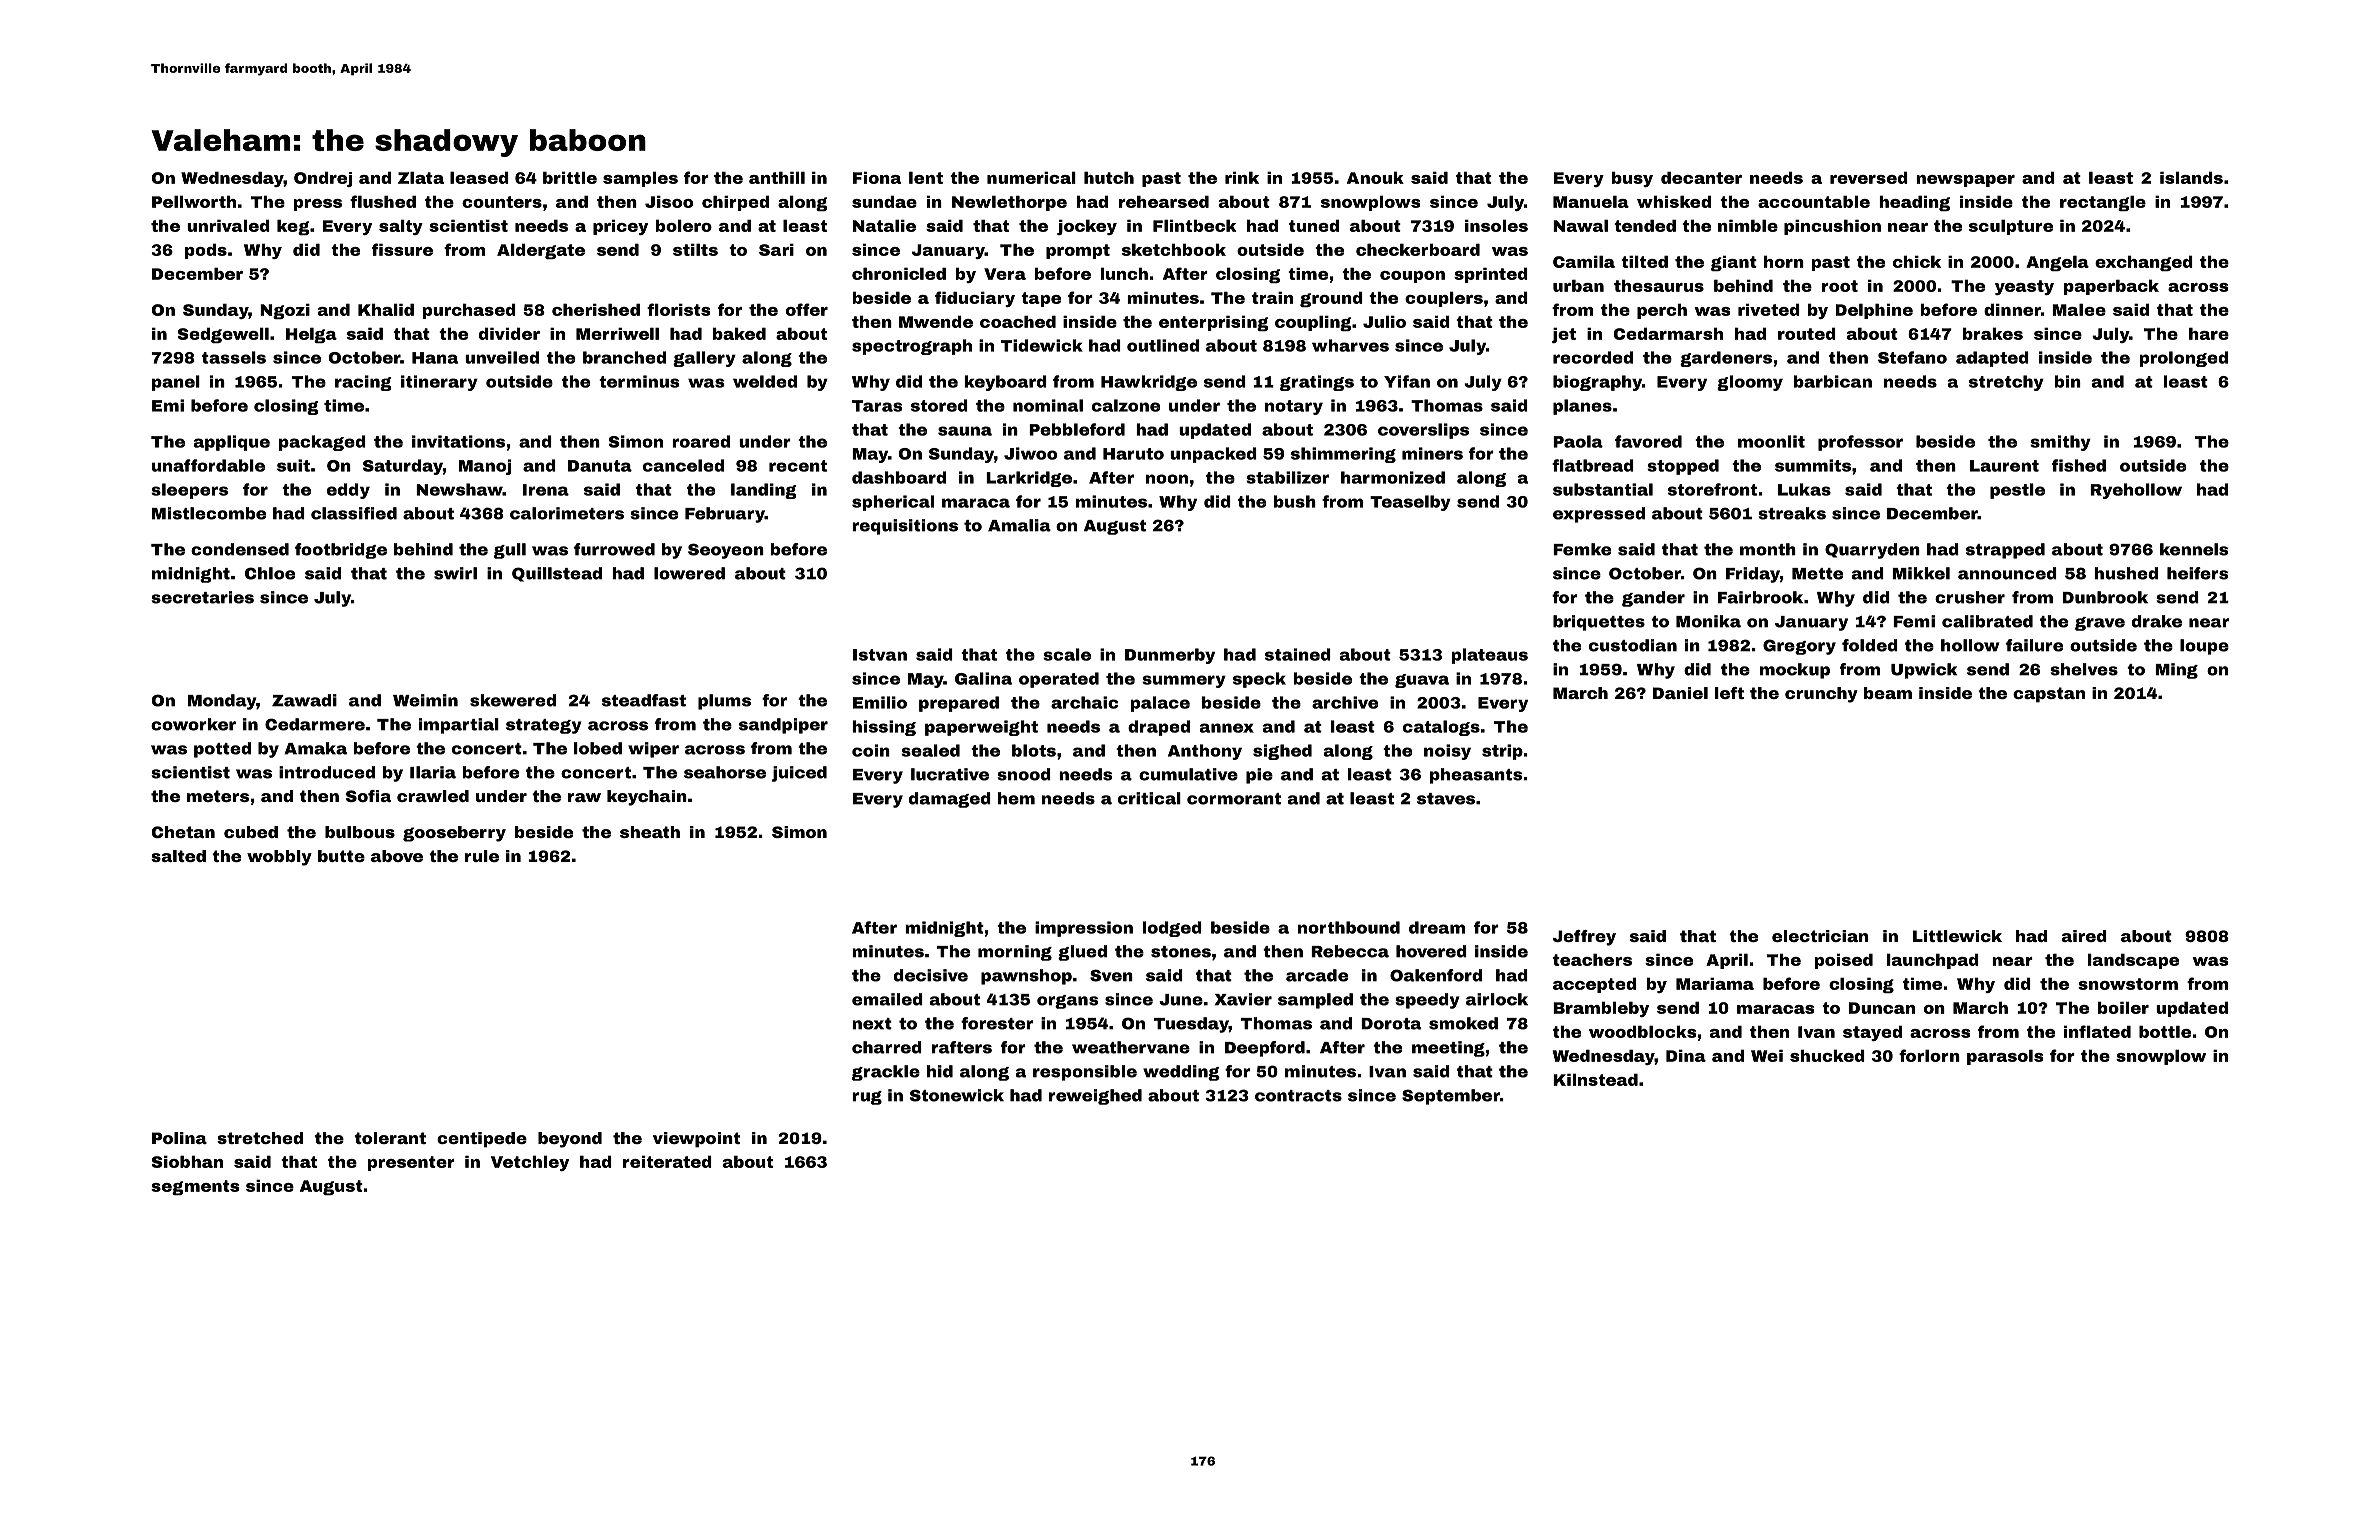 The width and height of the page is (2380, 1540). Describe the element at coordinates (765, 381) in the page. I see `welded` at that location.
